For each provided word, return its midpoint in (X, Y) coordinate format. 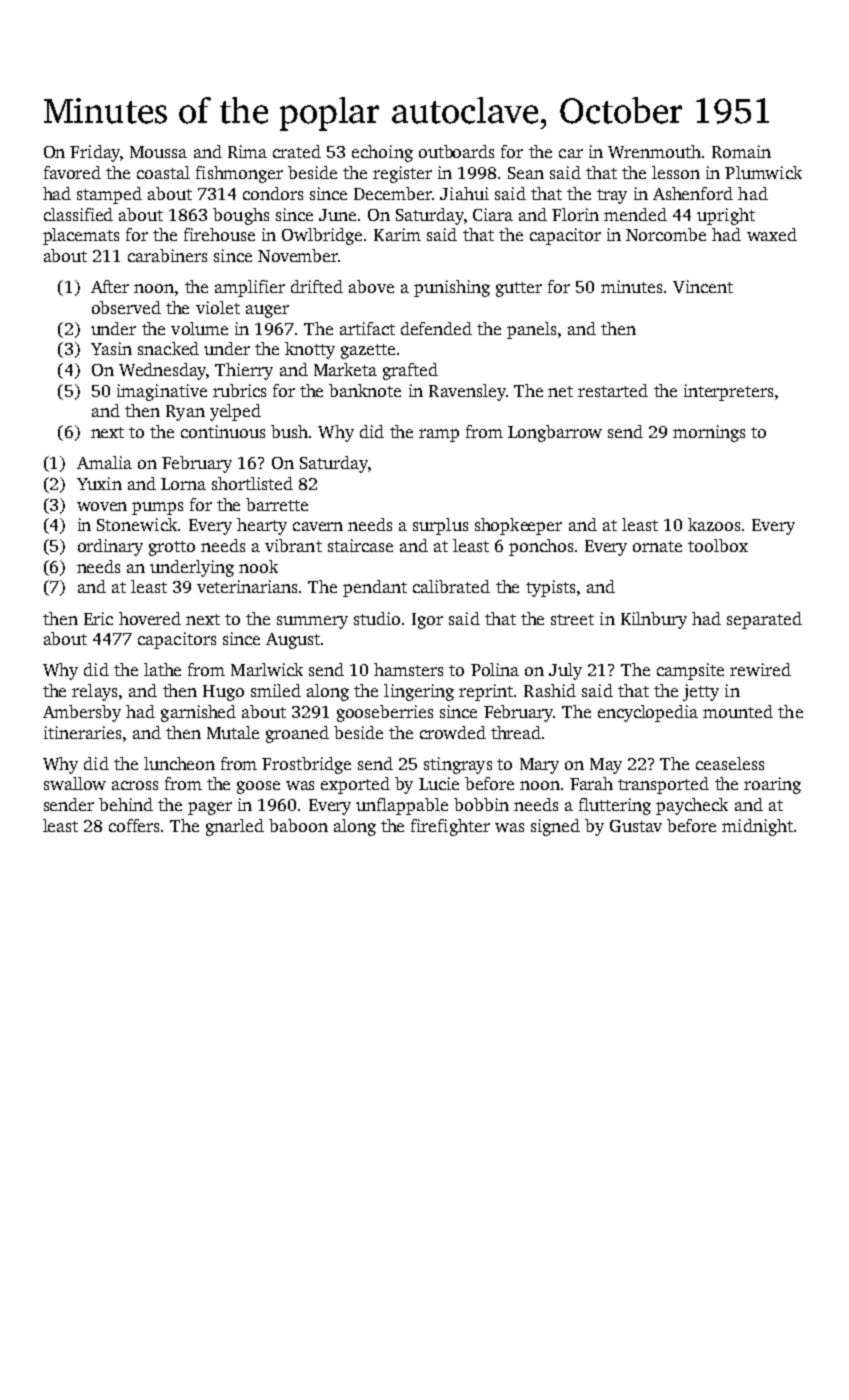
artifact (367, 328)
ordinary (110, 547)
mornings (709, 433)
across (135, 785)
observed (126, 307)
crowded (453, 732)
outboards (456, 151)
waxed (772, 234)
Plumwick (763, 172)
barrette (277, 504)
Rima (247, 151)
